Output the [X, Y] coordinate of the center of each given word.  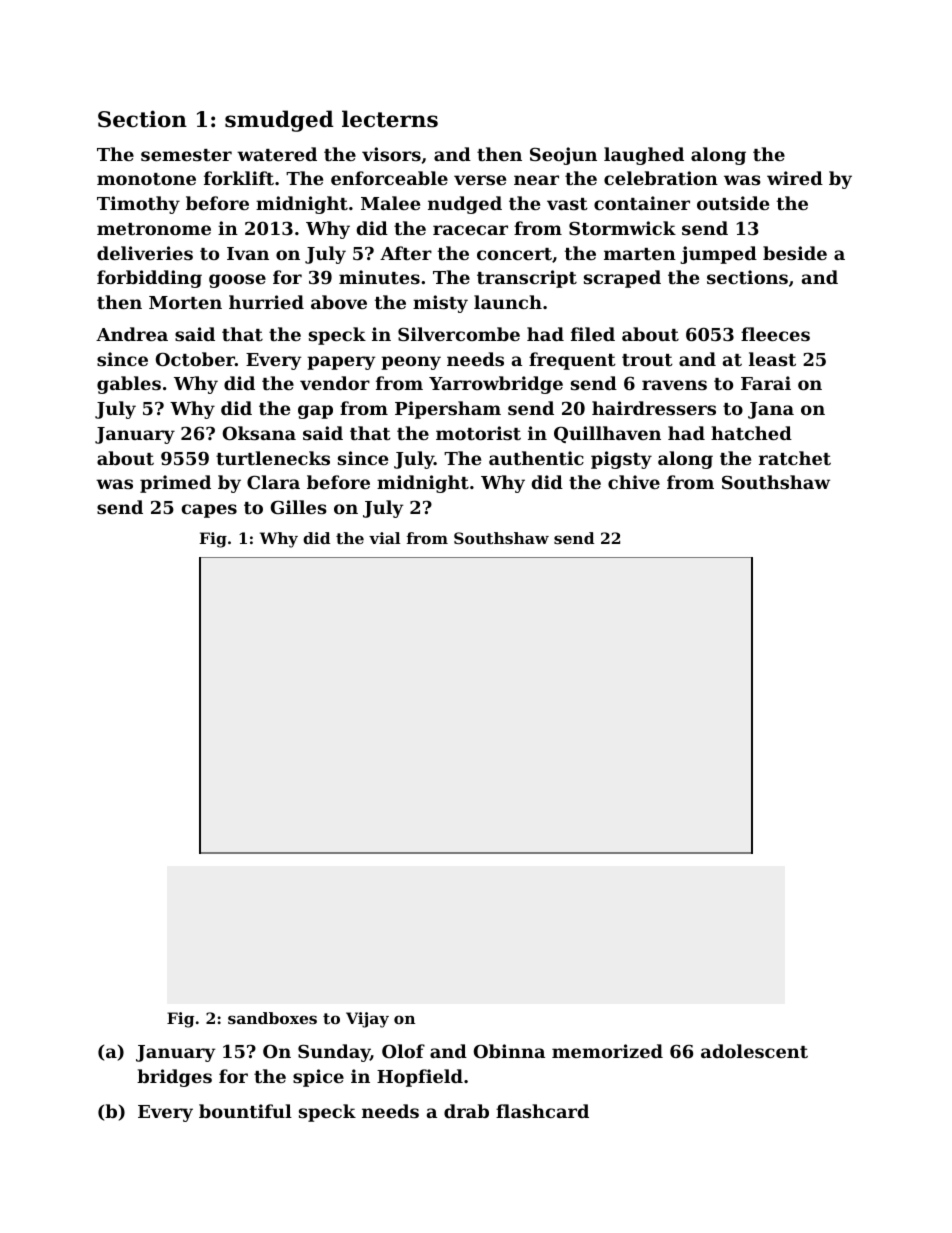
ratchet [795, 458]
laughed [644, 156]
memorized [607, 1051]
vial [385, 538]
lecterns [390, 119]
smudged [279, 121]
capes [209, 511]
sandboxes [272, 1018]
